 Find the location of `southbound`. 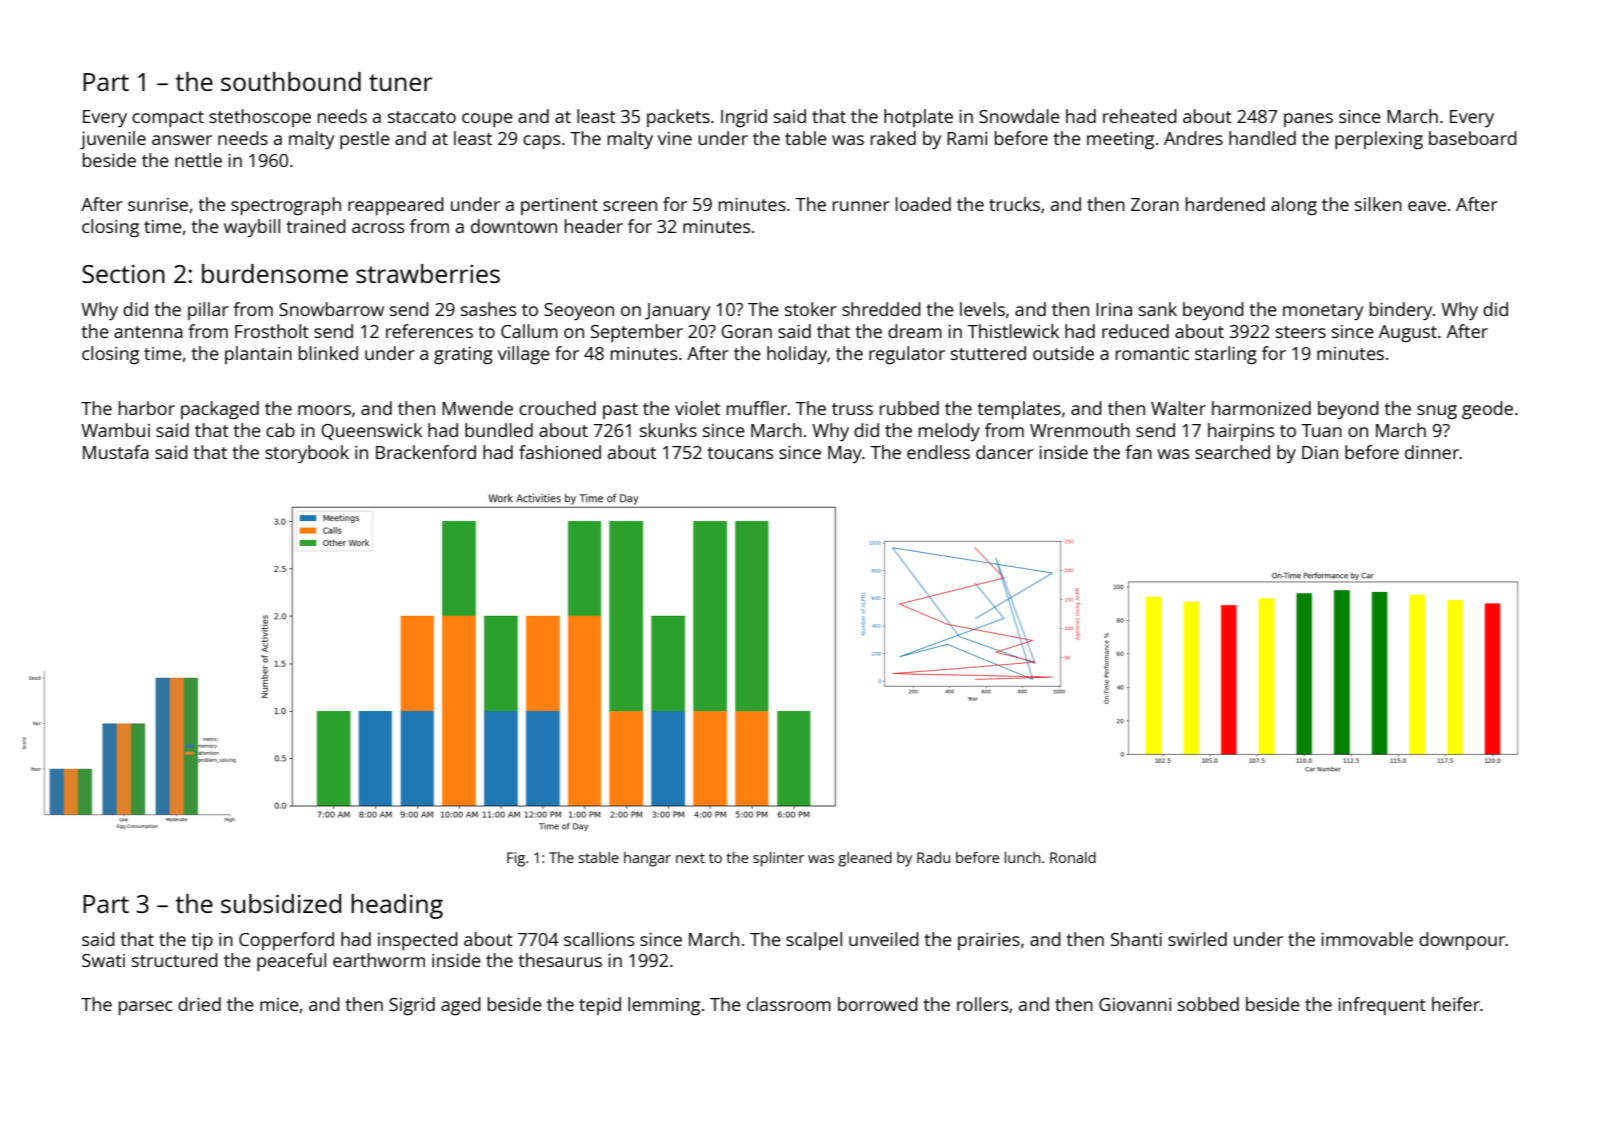

southbound is located at coordinates (291, 81).
